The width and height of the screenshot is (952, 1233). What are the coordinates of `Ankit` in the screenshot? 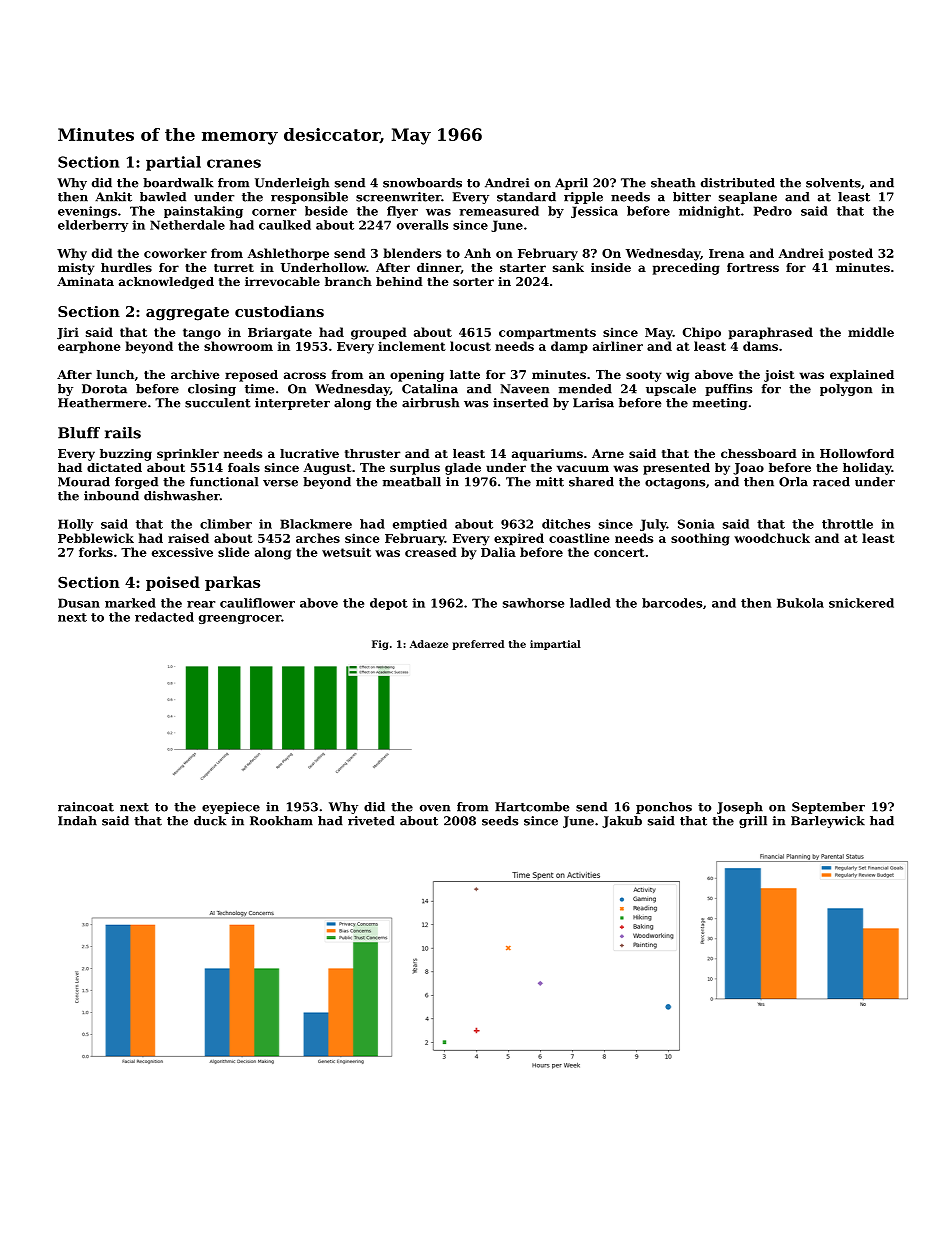 It's located at (113, 197).
